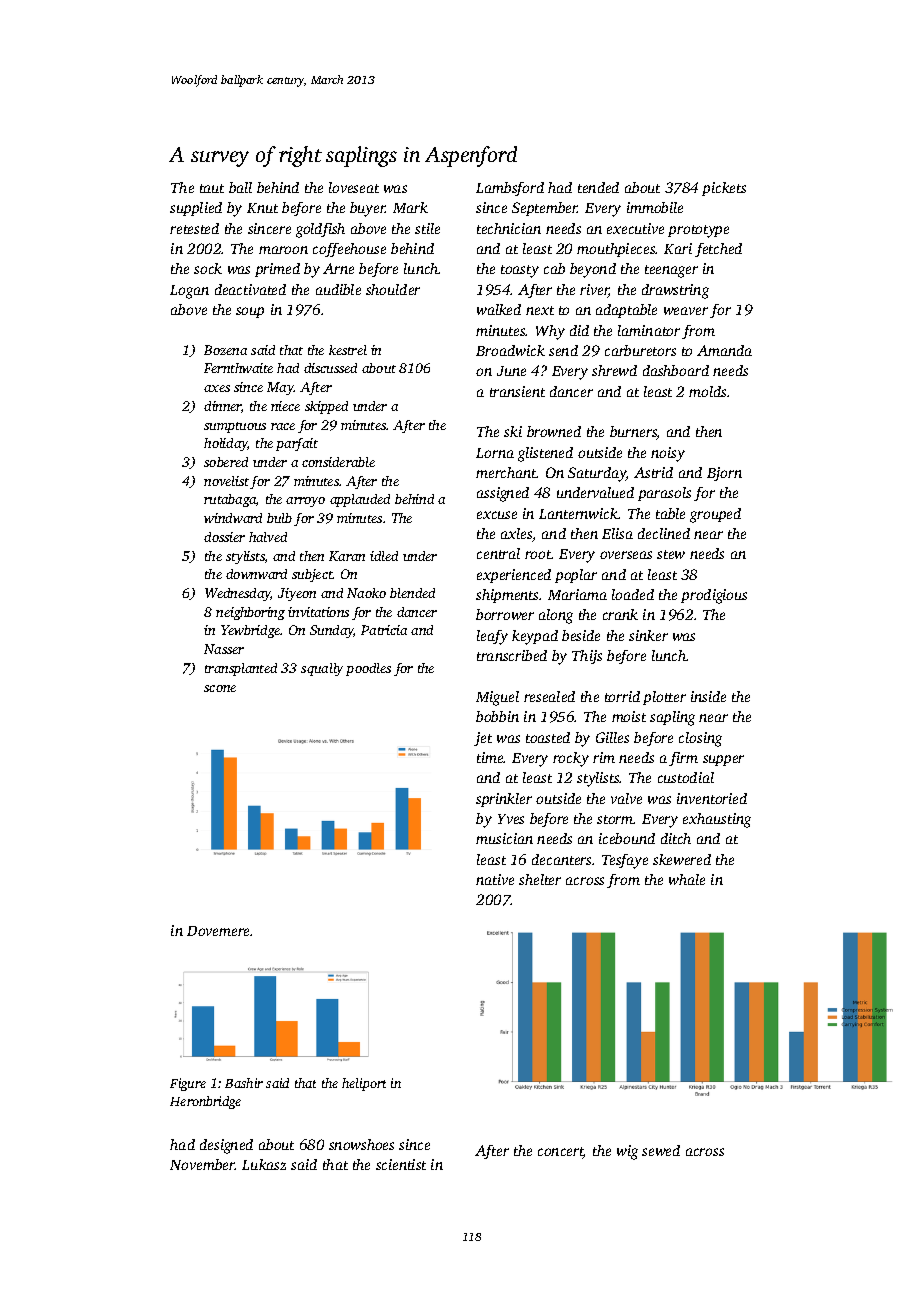 Image resolution: width=924 pixels, height=1311 pixels. Describe the element at coordinates (661, 1150) in the screenshot. I see `sewed` at that location.
